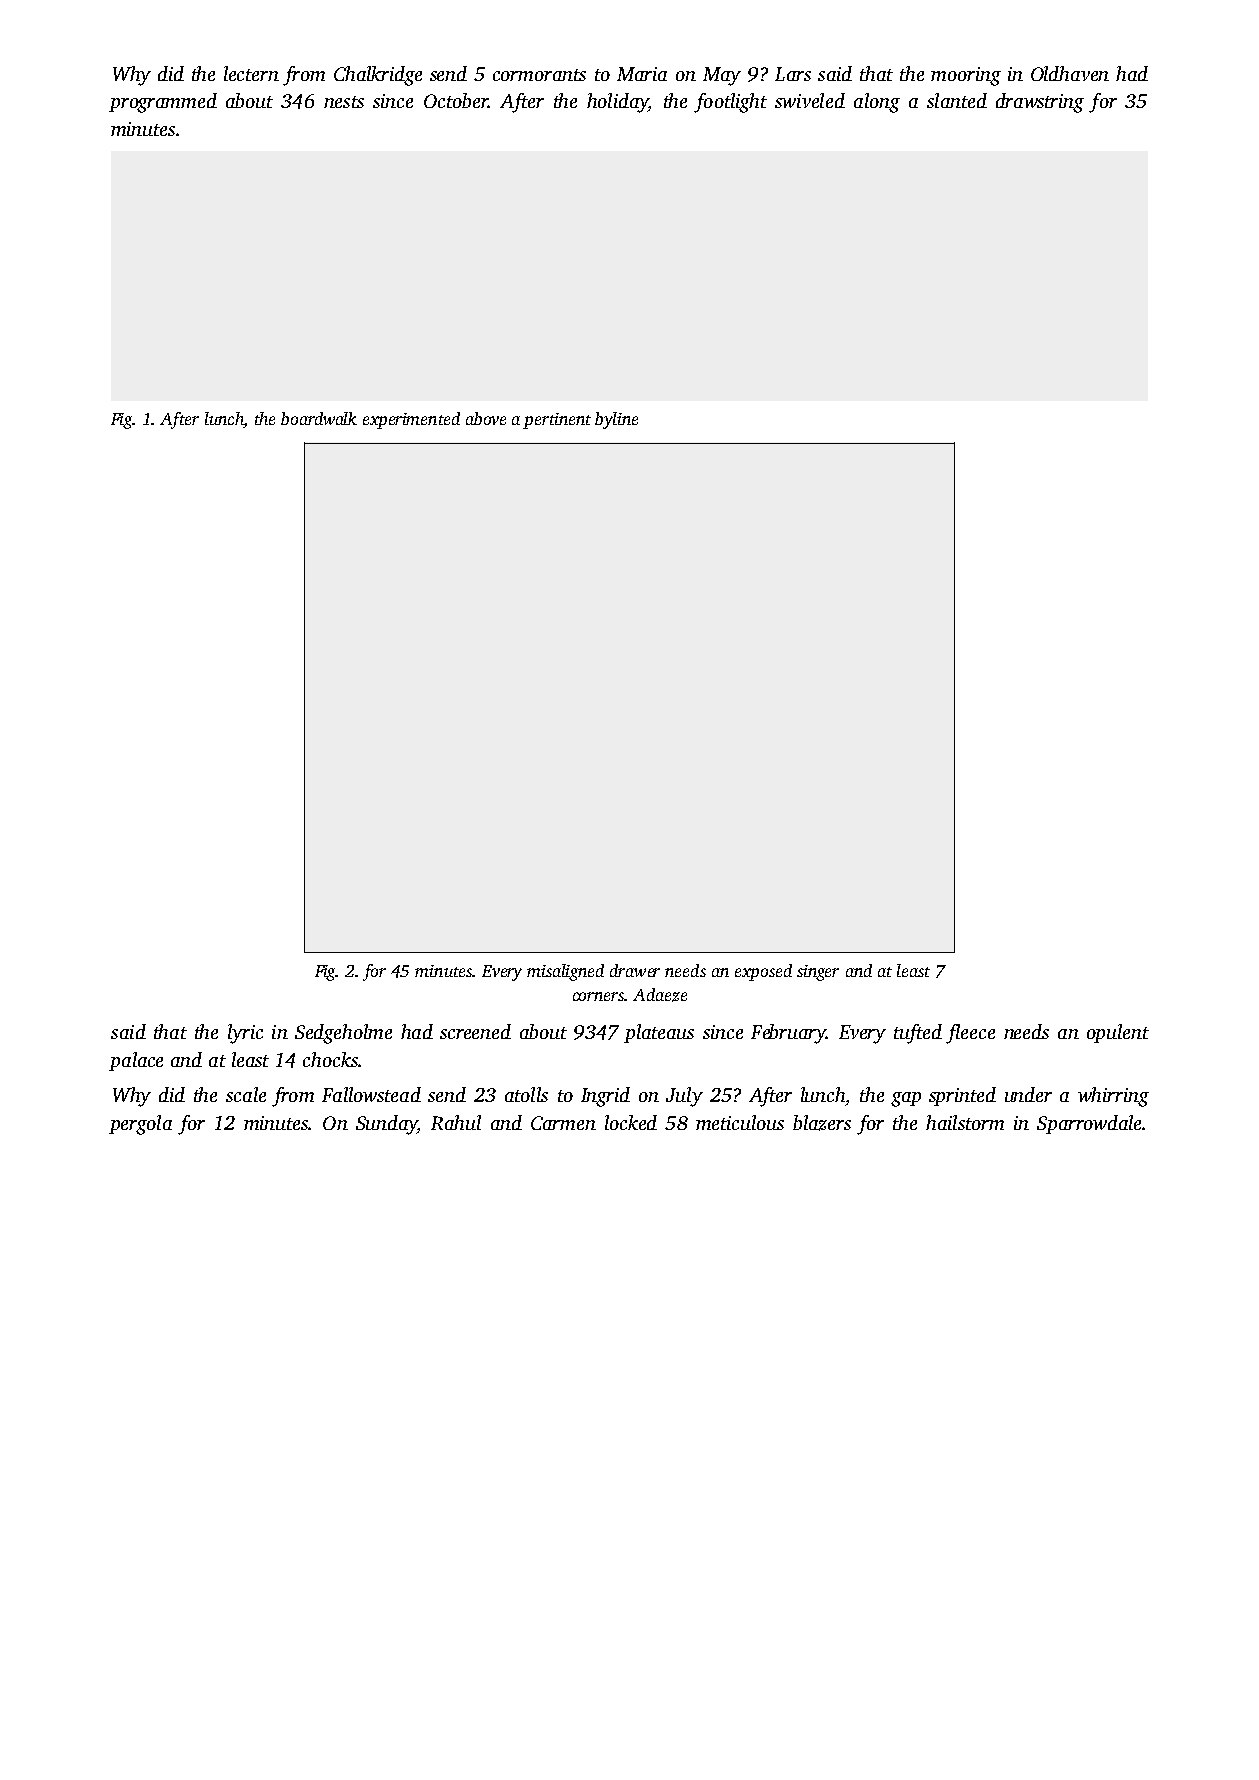  Describe the element at coordinates (319, 418) in the image. I see `boardwalk` at that location.
